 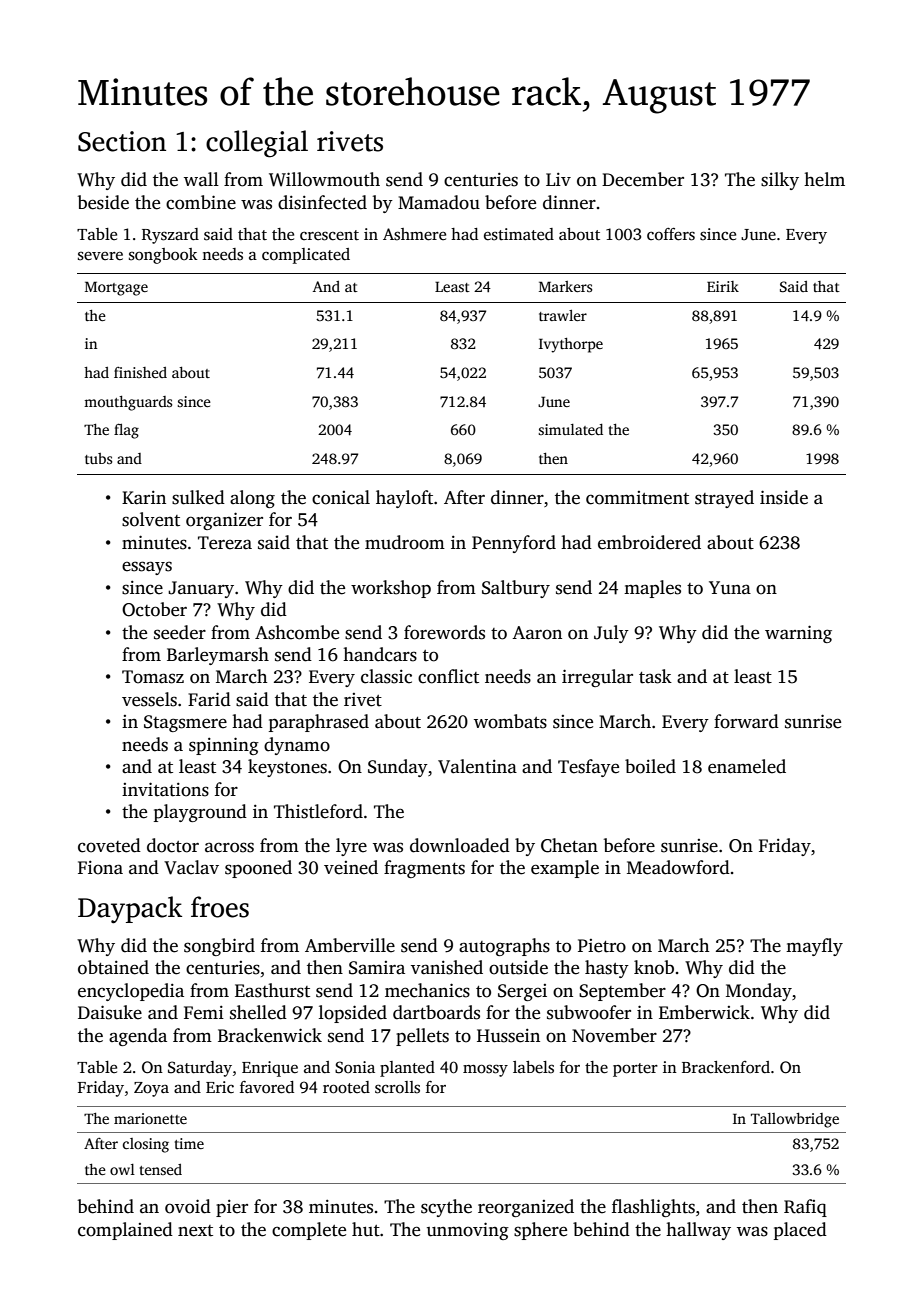 What do you see at coordinates (220, 1087) in the screenshot?
I see `Eric` at bounding box center [220, 1087].
